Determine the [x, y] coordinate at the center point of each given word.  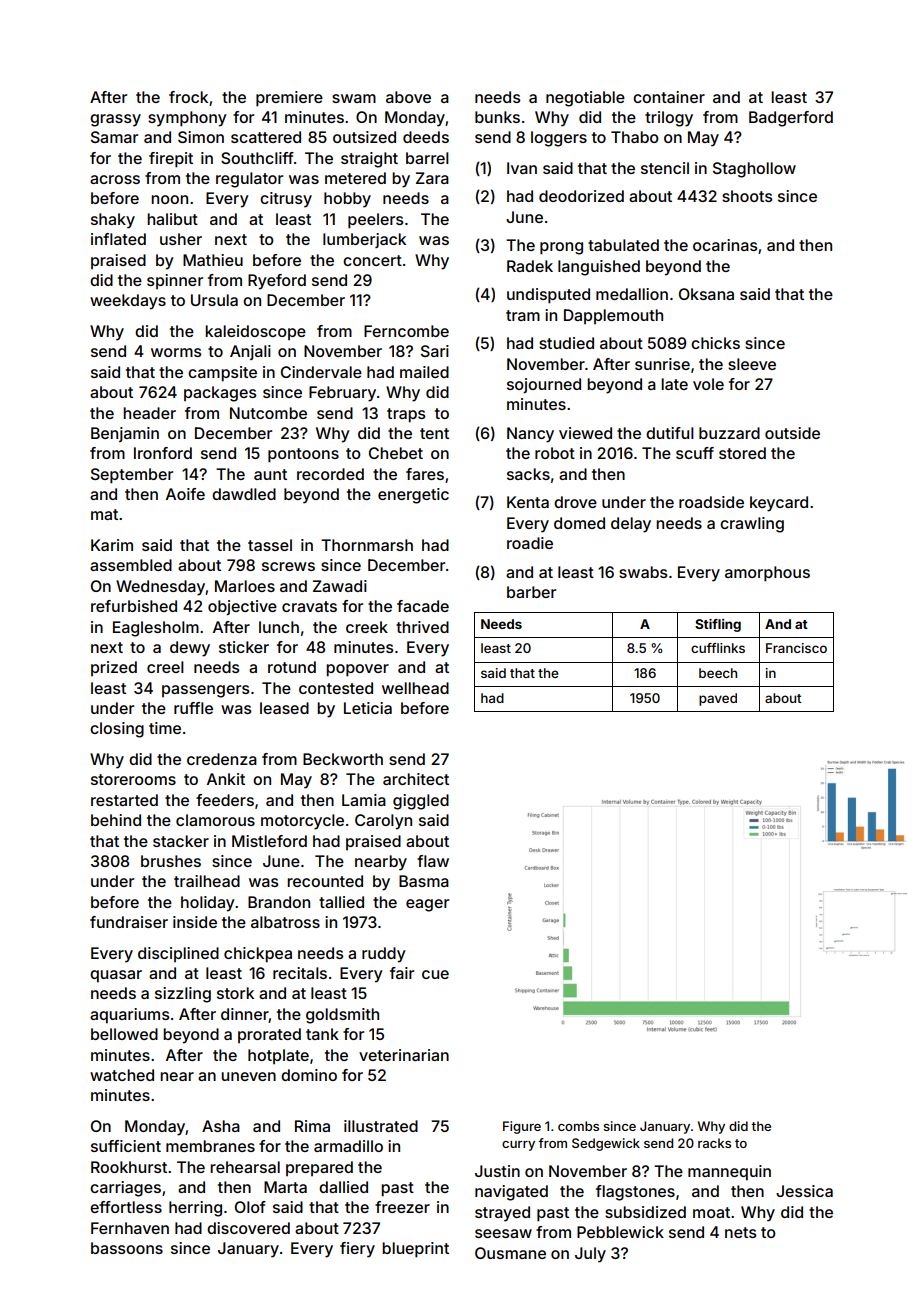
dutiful [670, 433]
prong [561, 248]
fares [425, 474]
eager [427, 905]
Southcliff [257, 158]
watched [122, 1075]
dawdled [244, 494]
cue [435, 974]
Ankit [226, 779]
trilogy [669, 119]
